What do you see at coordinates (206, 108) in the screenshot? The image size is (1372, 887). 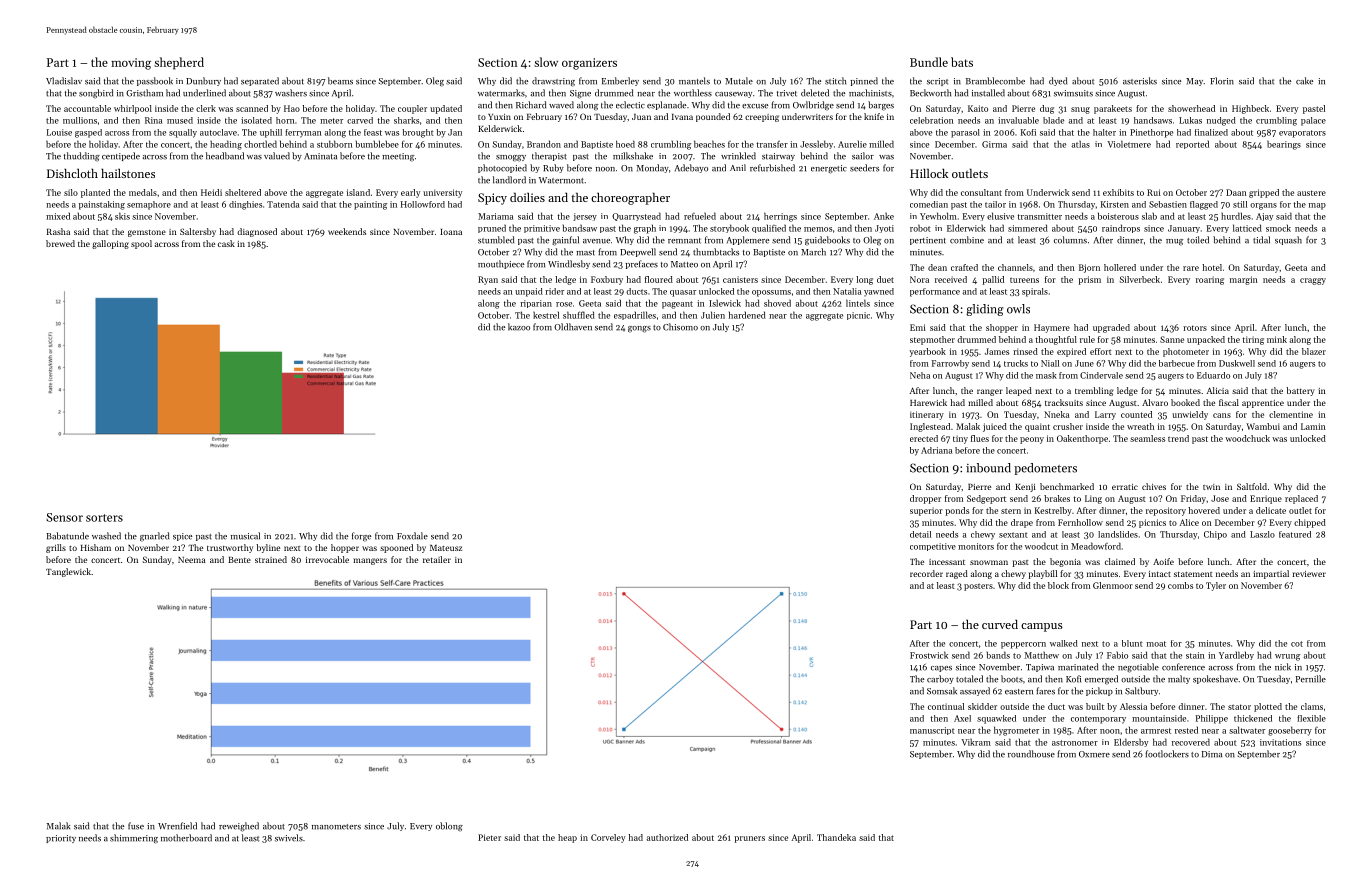 I see `clerk` at bounding box center [206, 108].
